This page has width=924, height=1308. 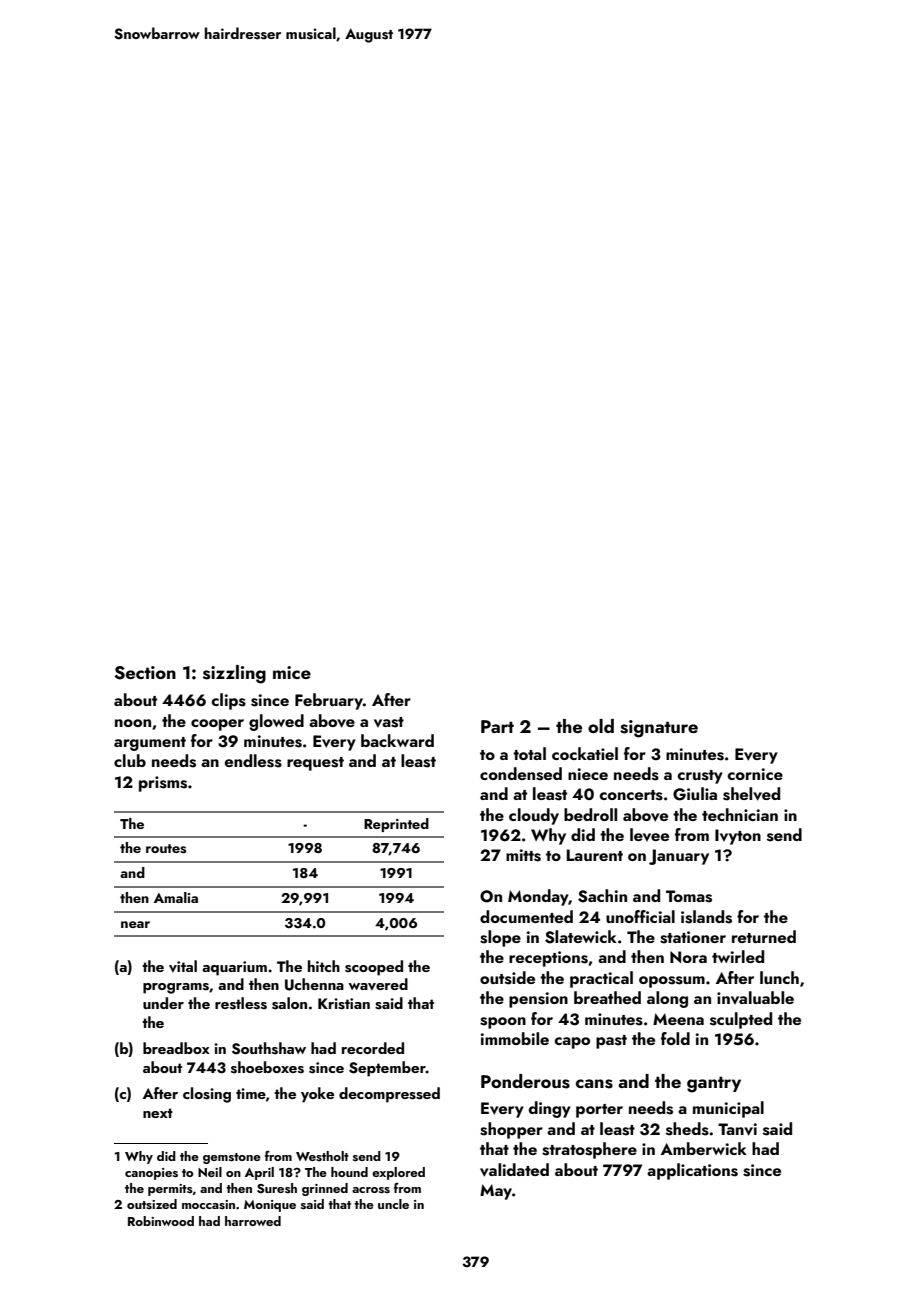 What do you see at coordinates (659, 729) in the page?
I see `signature` at bounding box center [659, 729].
